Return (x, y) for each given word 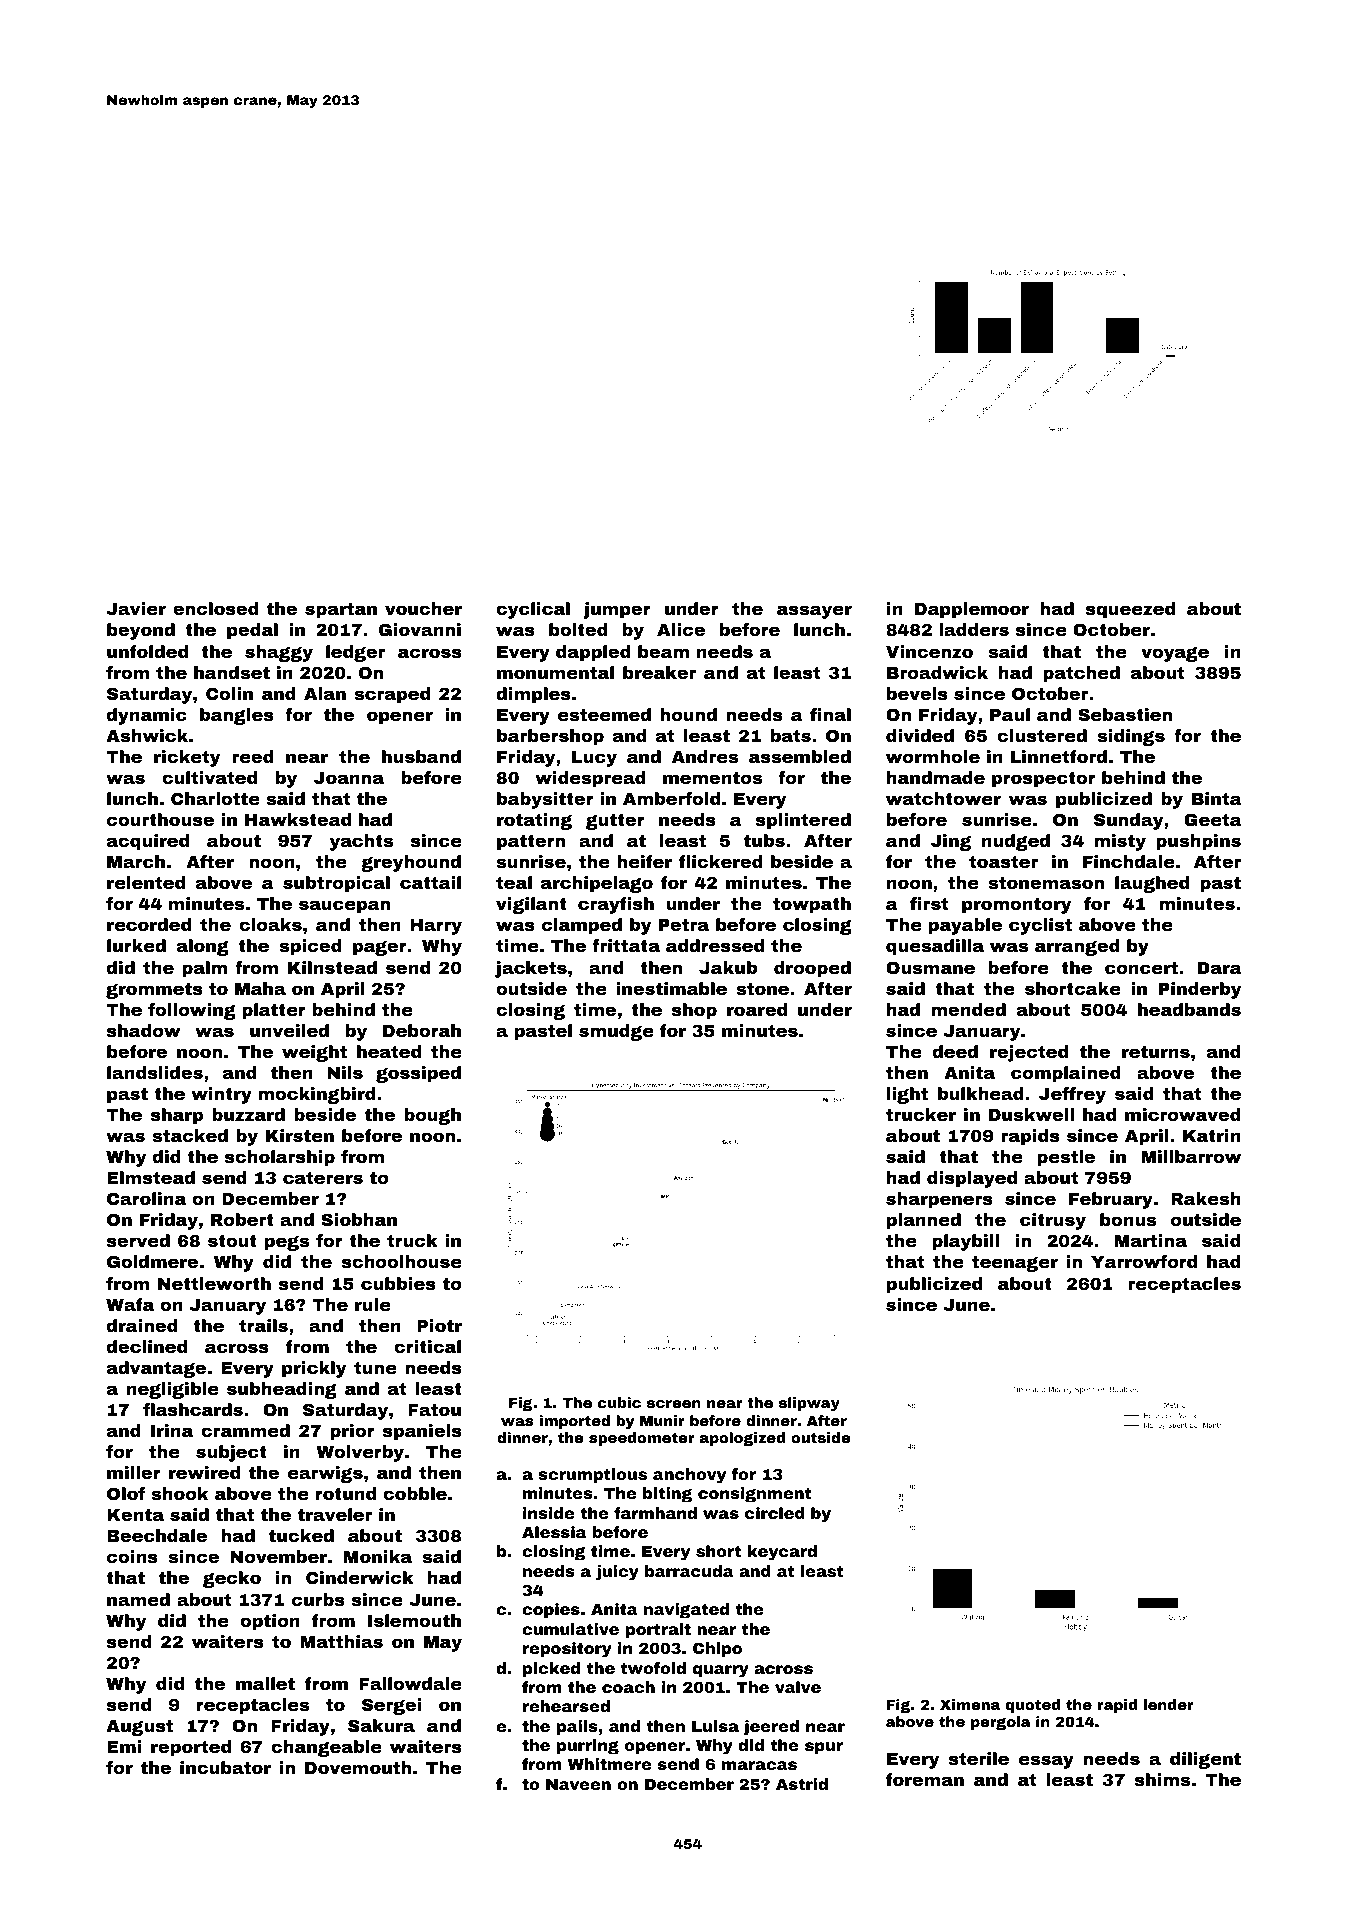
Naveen (578, 1784)
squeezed (1130, 610)
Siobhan (359, 1219)
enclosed (216, 608)
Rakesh (1206, 1198)
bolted (578, 629)
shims (1162, 1779)
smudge (616, 1032)
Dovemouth (358, 1767)
